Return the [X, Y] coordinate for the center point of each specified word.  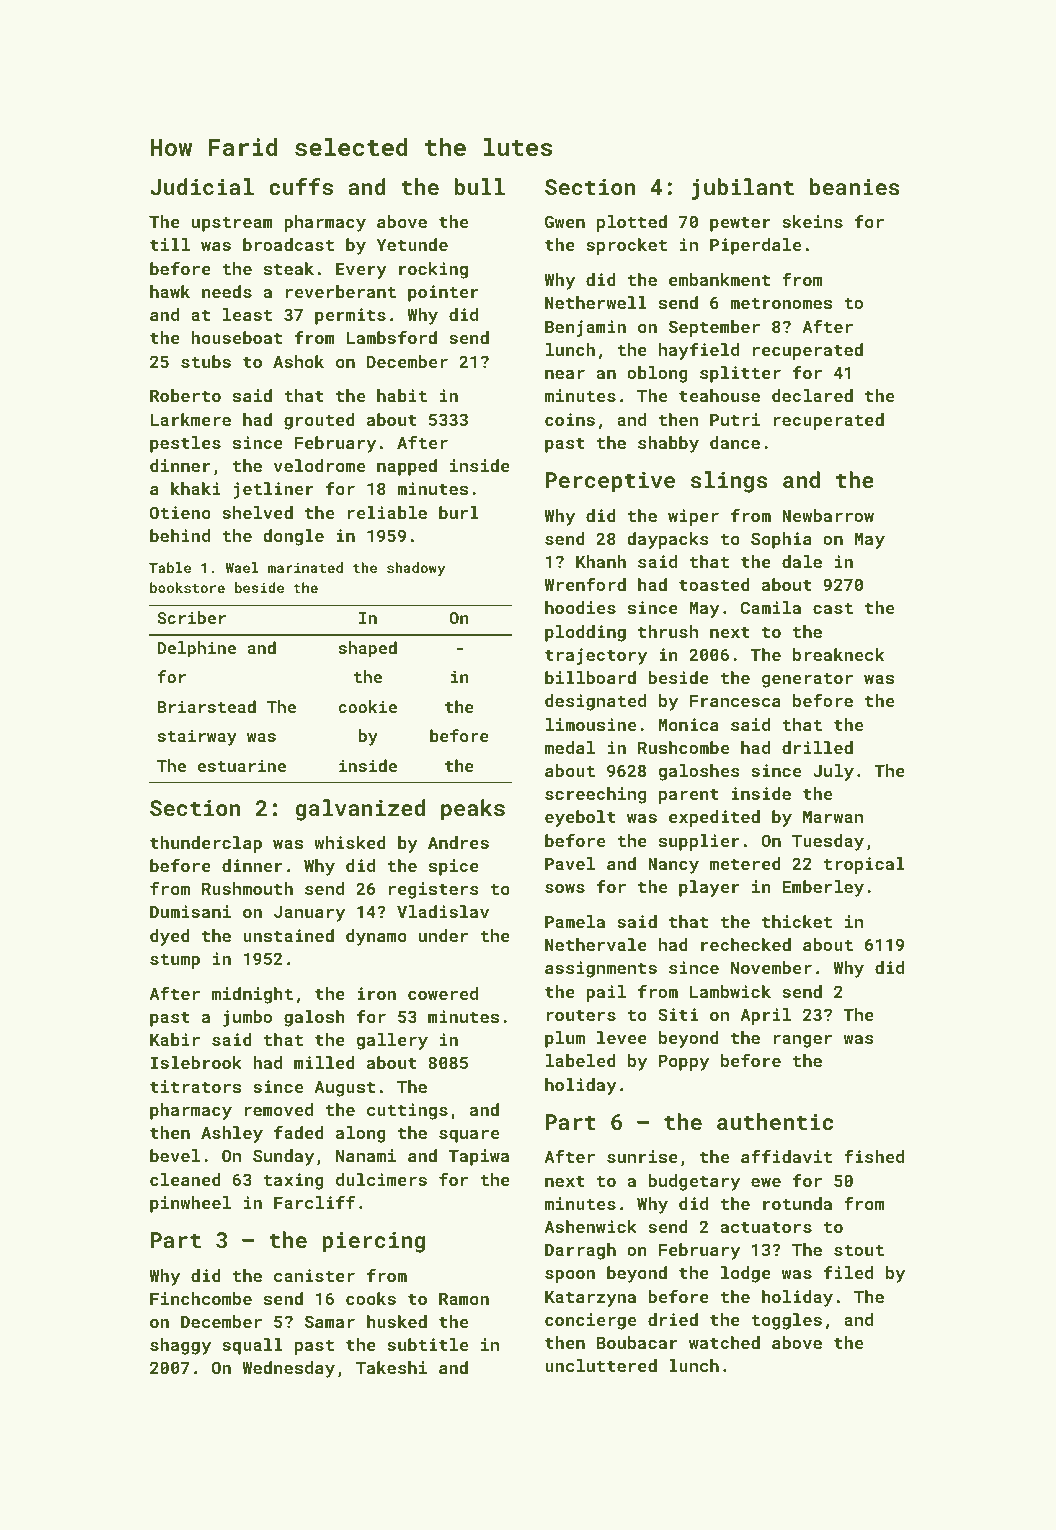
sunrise [642, 1156]
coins [570, 419]
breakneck [838, 654]
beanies [855, 186]
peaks [473, 810]
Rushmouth [247, 888]
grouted [319, 421]
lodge [746, 1274]
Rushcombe [683, 747]
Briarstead [207, 706]
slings [729, 482]
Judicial [202, 186]
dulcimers [381, 1179]
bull [479, 186]
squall [252, 1346]
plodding [585, 633]
